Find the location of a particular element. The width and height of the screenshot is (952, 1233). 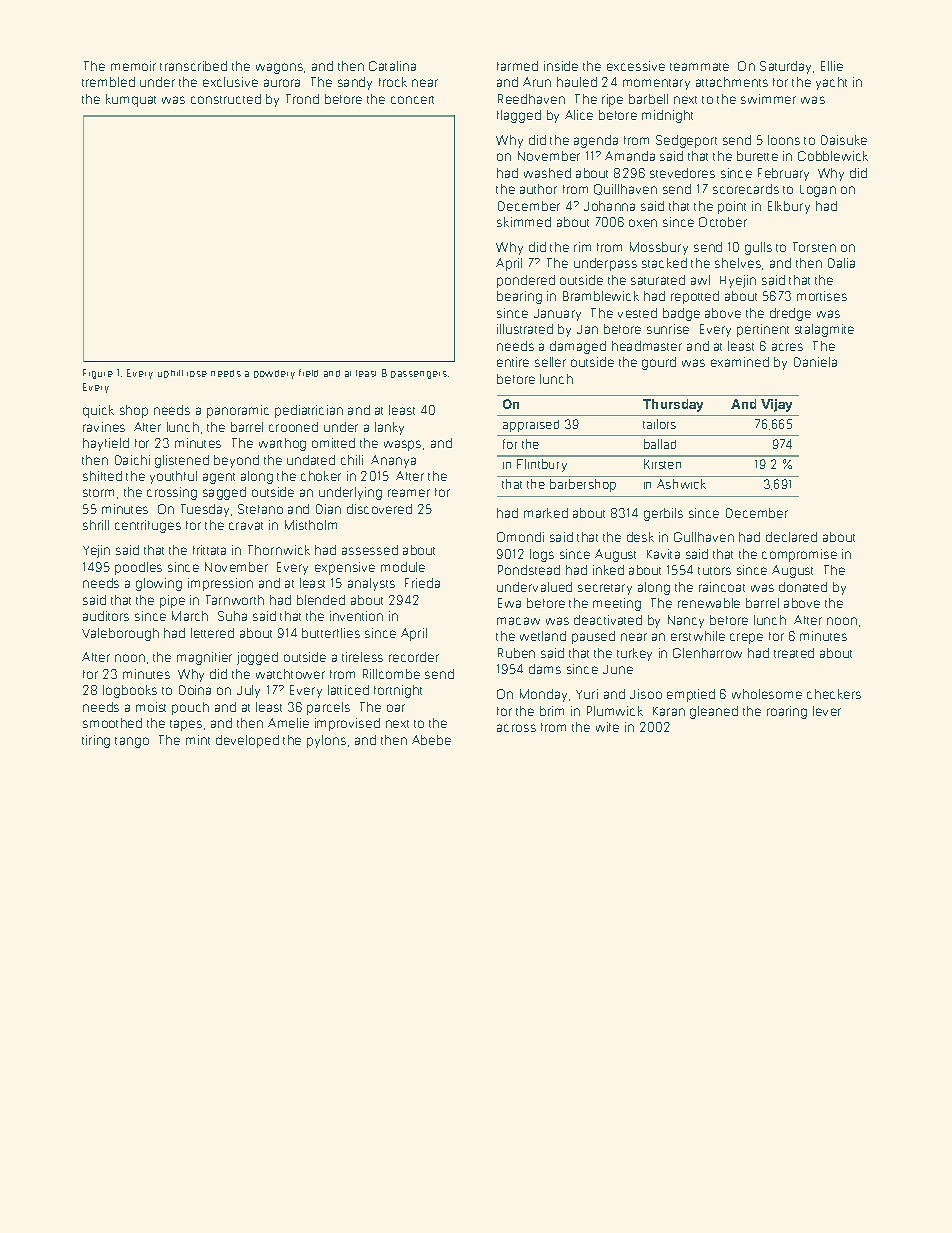

roaring is located at coordinates (787, 712).
